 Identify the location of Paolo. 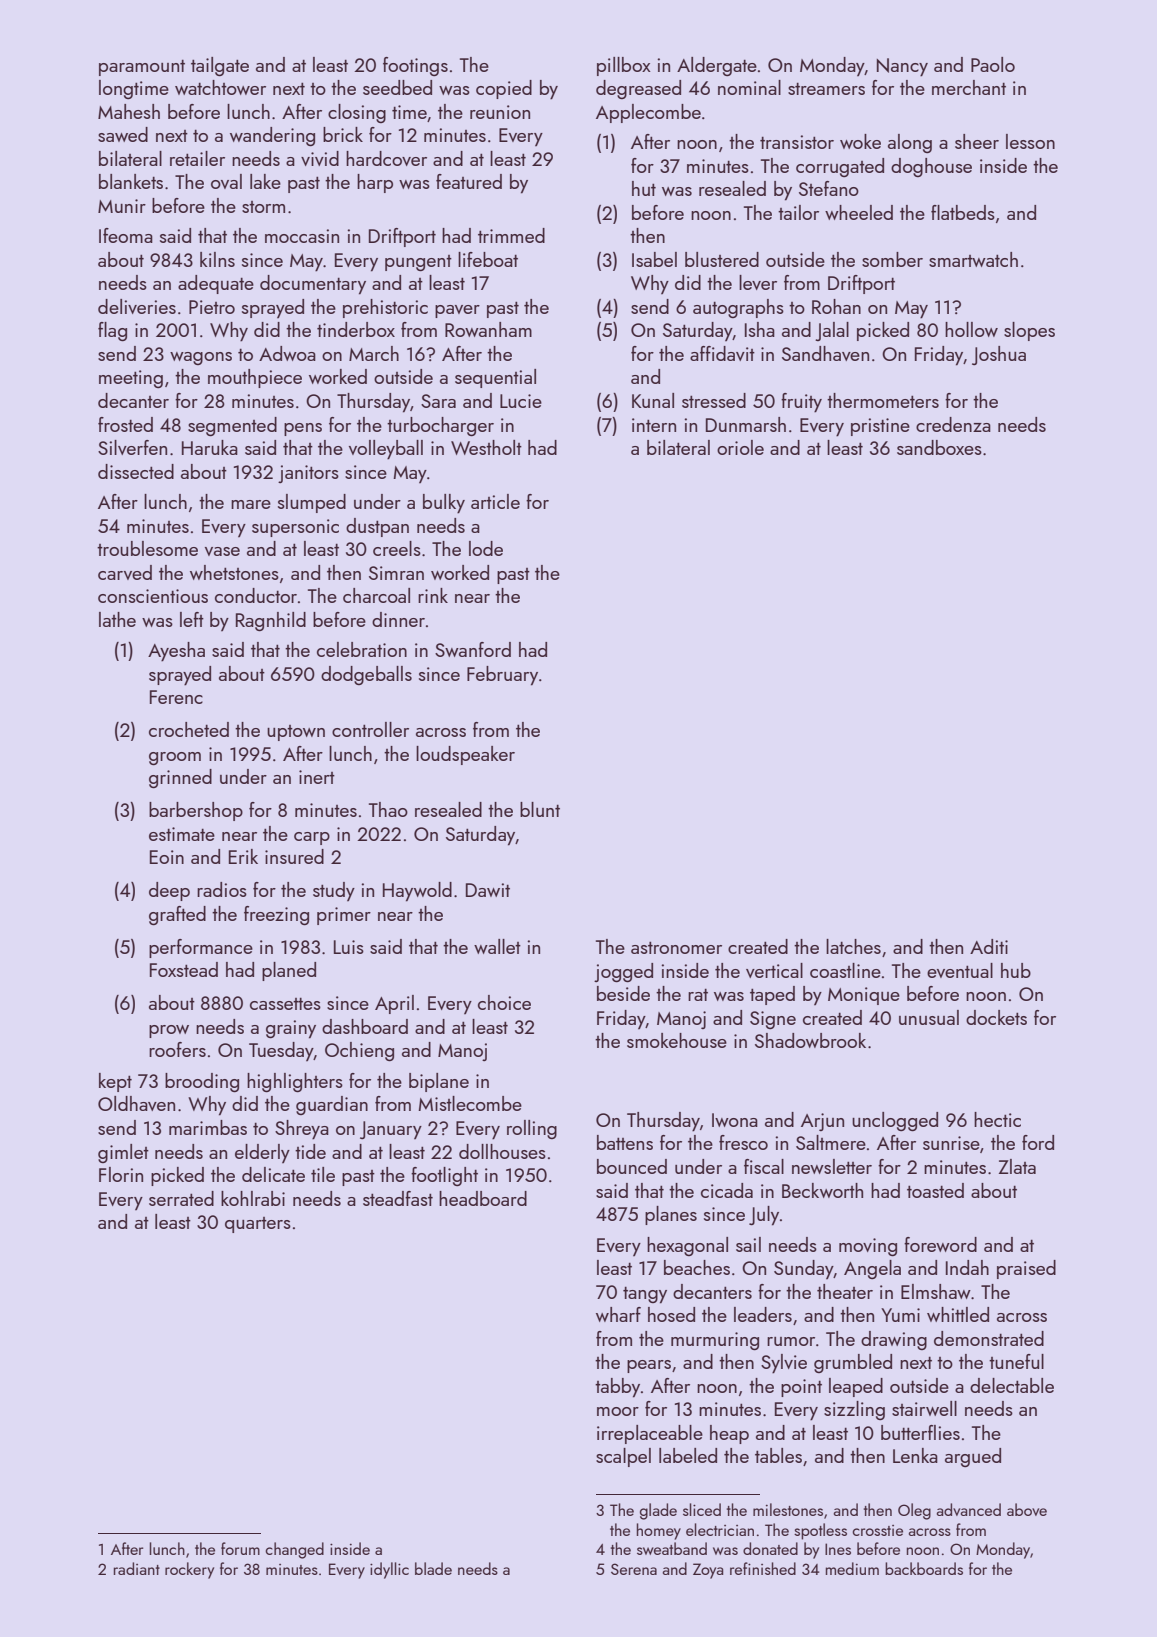
(993, 64).
